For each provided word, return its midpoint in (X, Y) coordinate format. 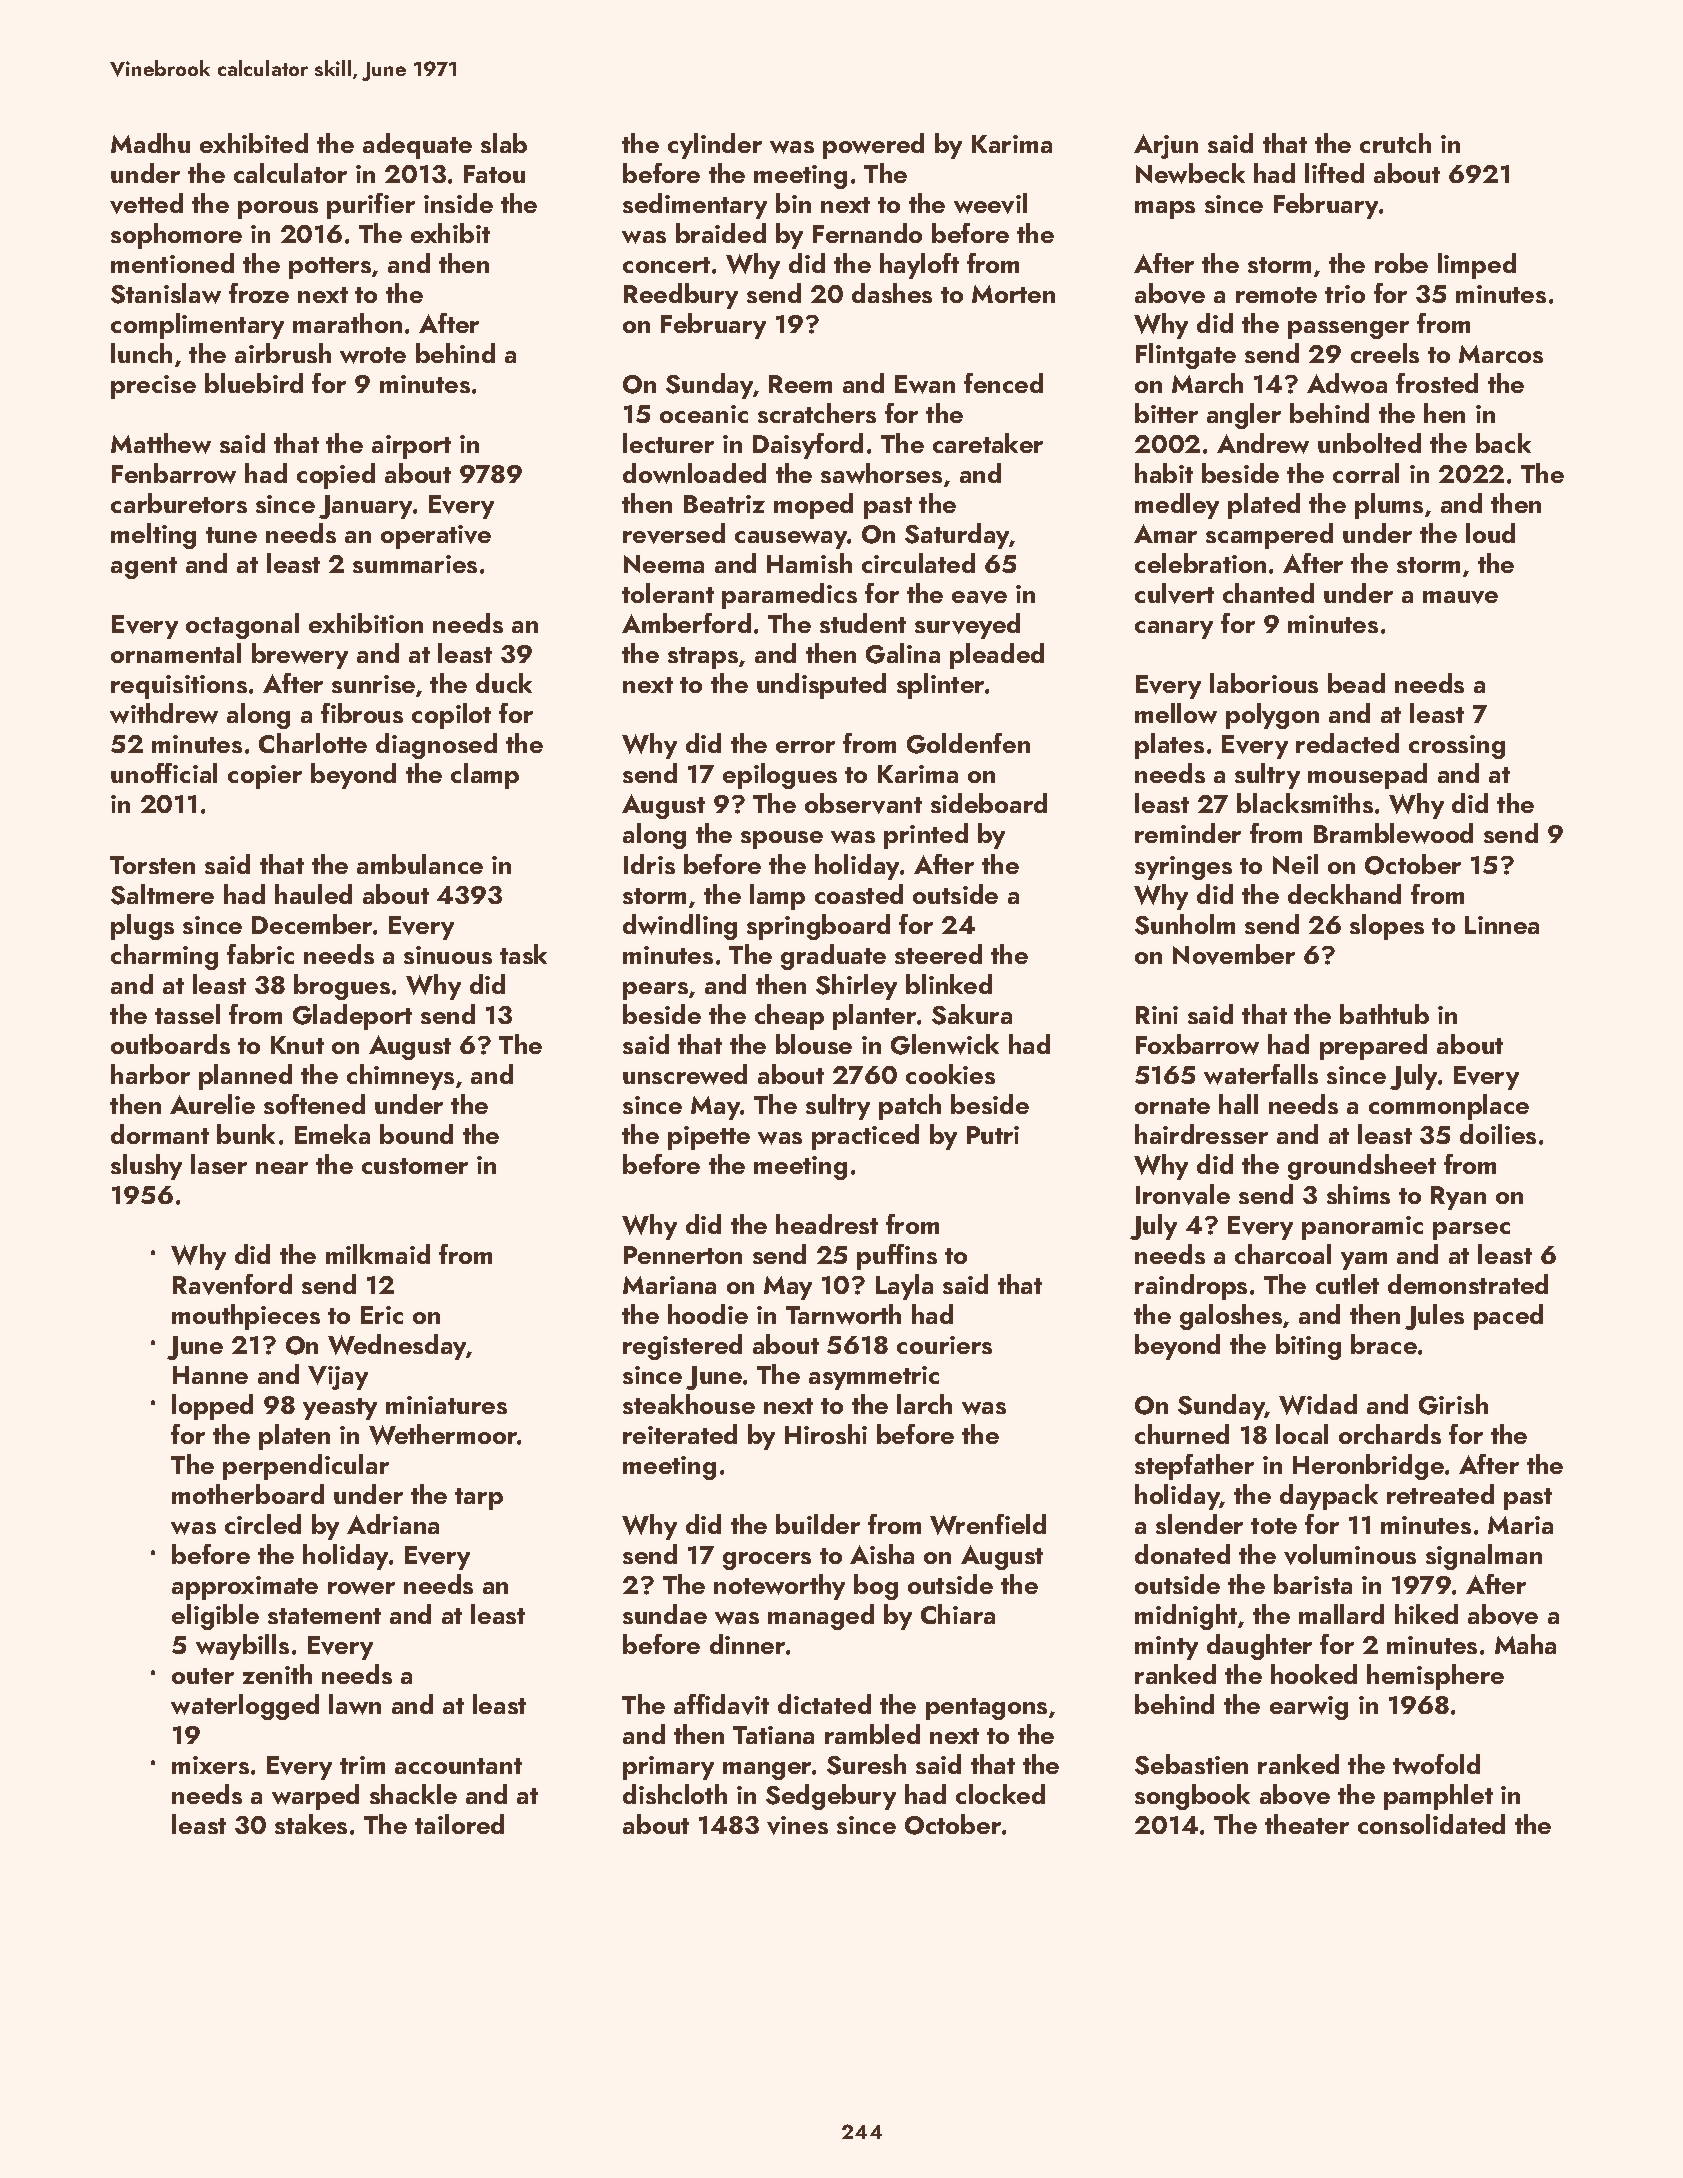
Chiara (958, 1614)
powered (873, 146)
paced (1508, 1317)
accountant (458, 1766)
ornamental (176, 653)
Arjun (1166, 146)
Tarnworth (843, 1314)
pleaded (997, 656)
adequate (417, 146)
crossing (1457, 747)
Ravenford (232, 1284)
